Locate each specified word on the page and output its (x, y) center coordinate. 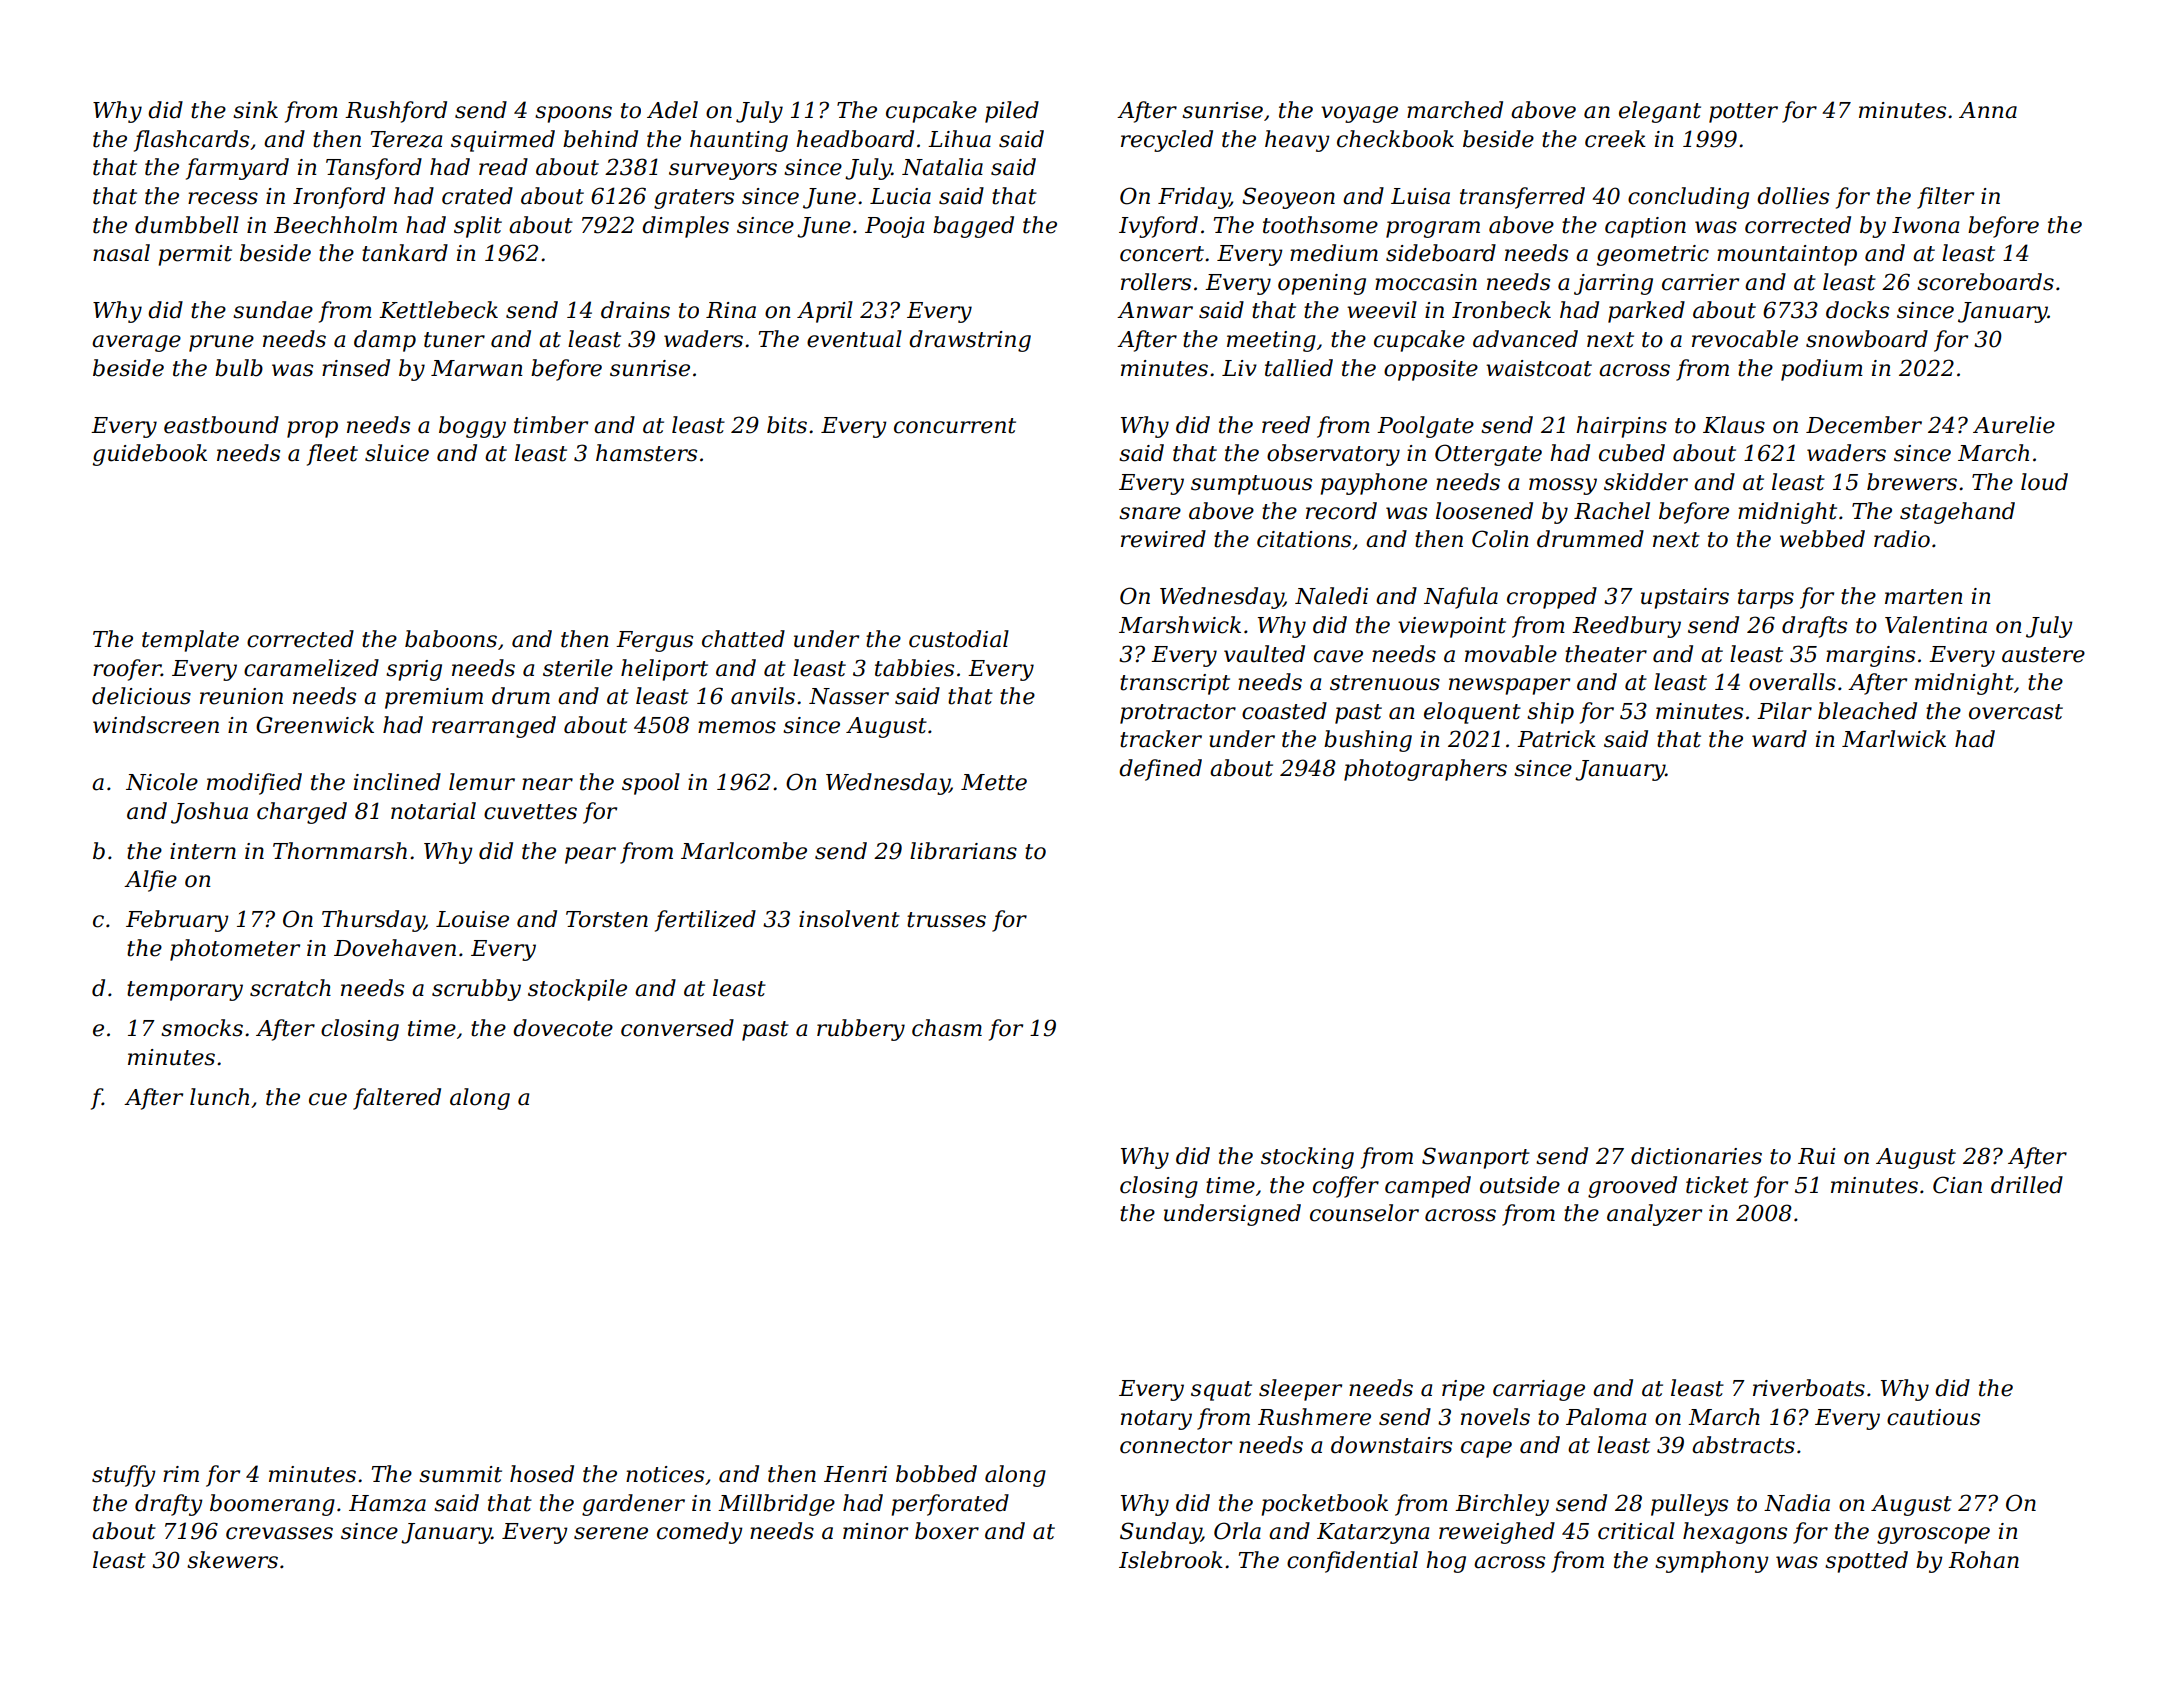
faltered (397, 1099)
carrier (1700, 282)
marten (1924, 597)
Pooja (894, 227)
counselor (1364, 1213)
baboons (451, 639)
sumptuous (1251, 485)
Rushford (396, 112)
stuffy (123, 1476)
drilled (2027, 1185)
